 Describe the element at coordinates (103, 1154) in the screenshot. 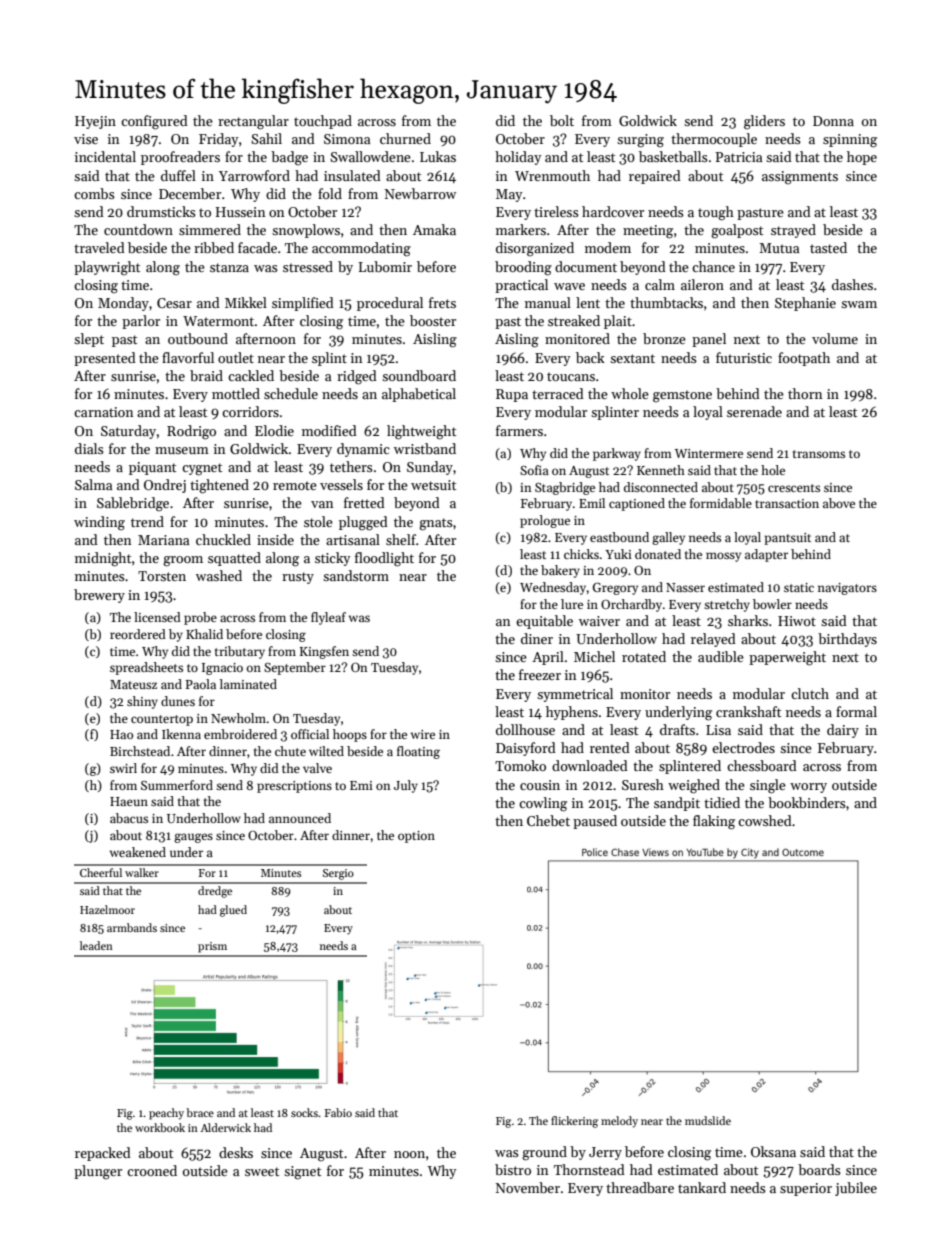

I see `repacked` at that location.
